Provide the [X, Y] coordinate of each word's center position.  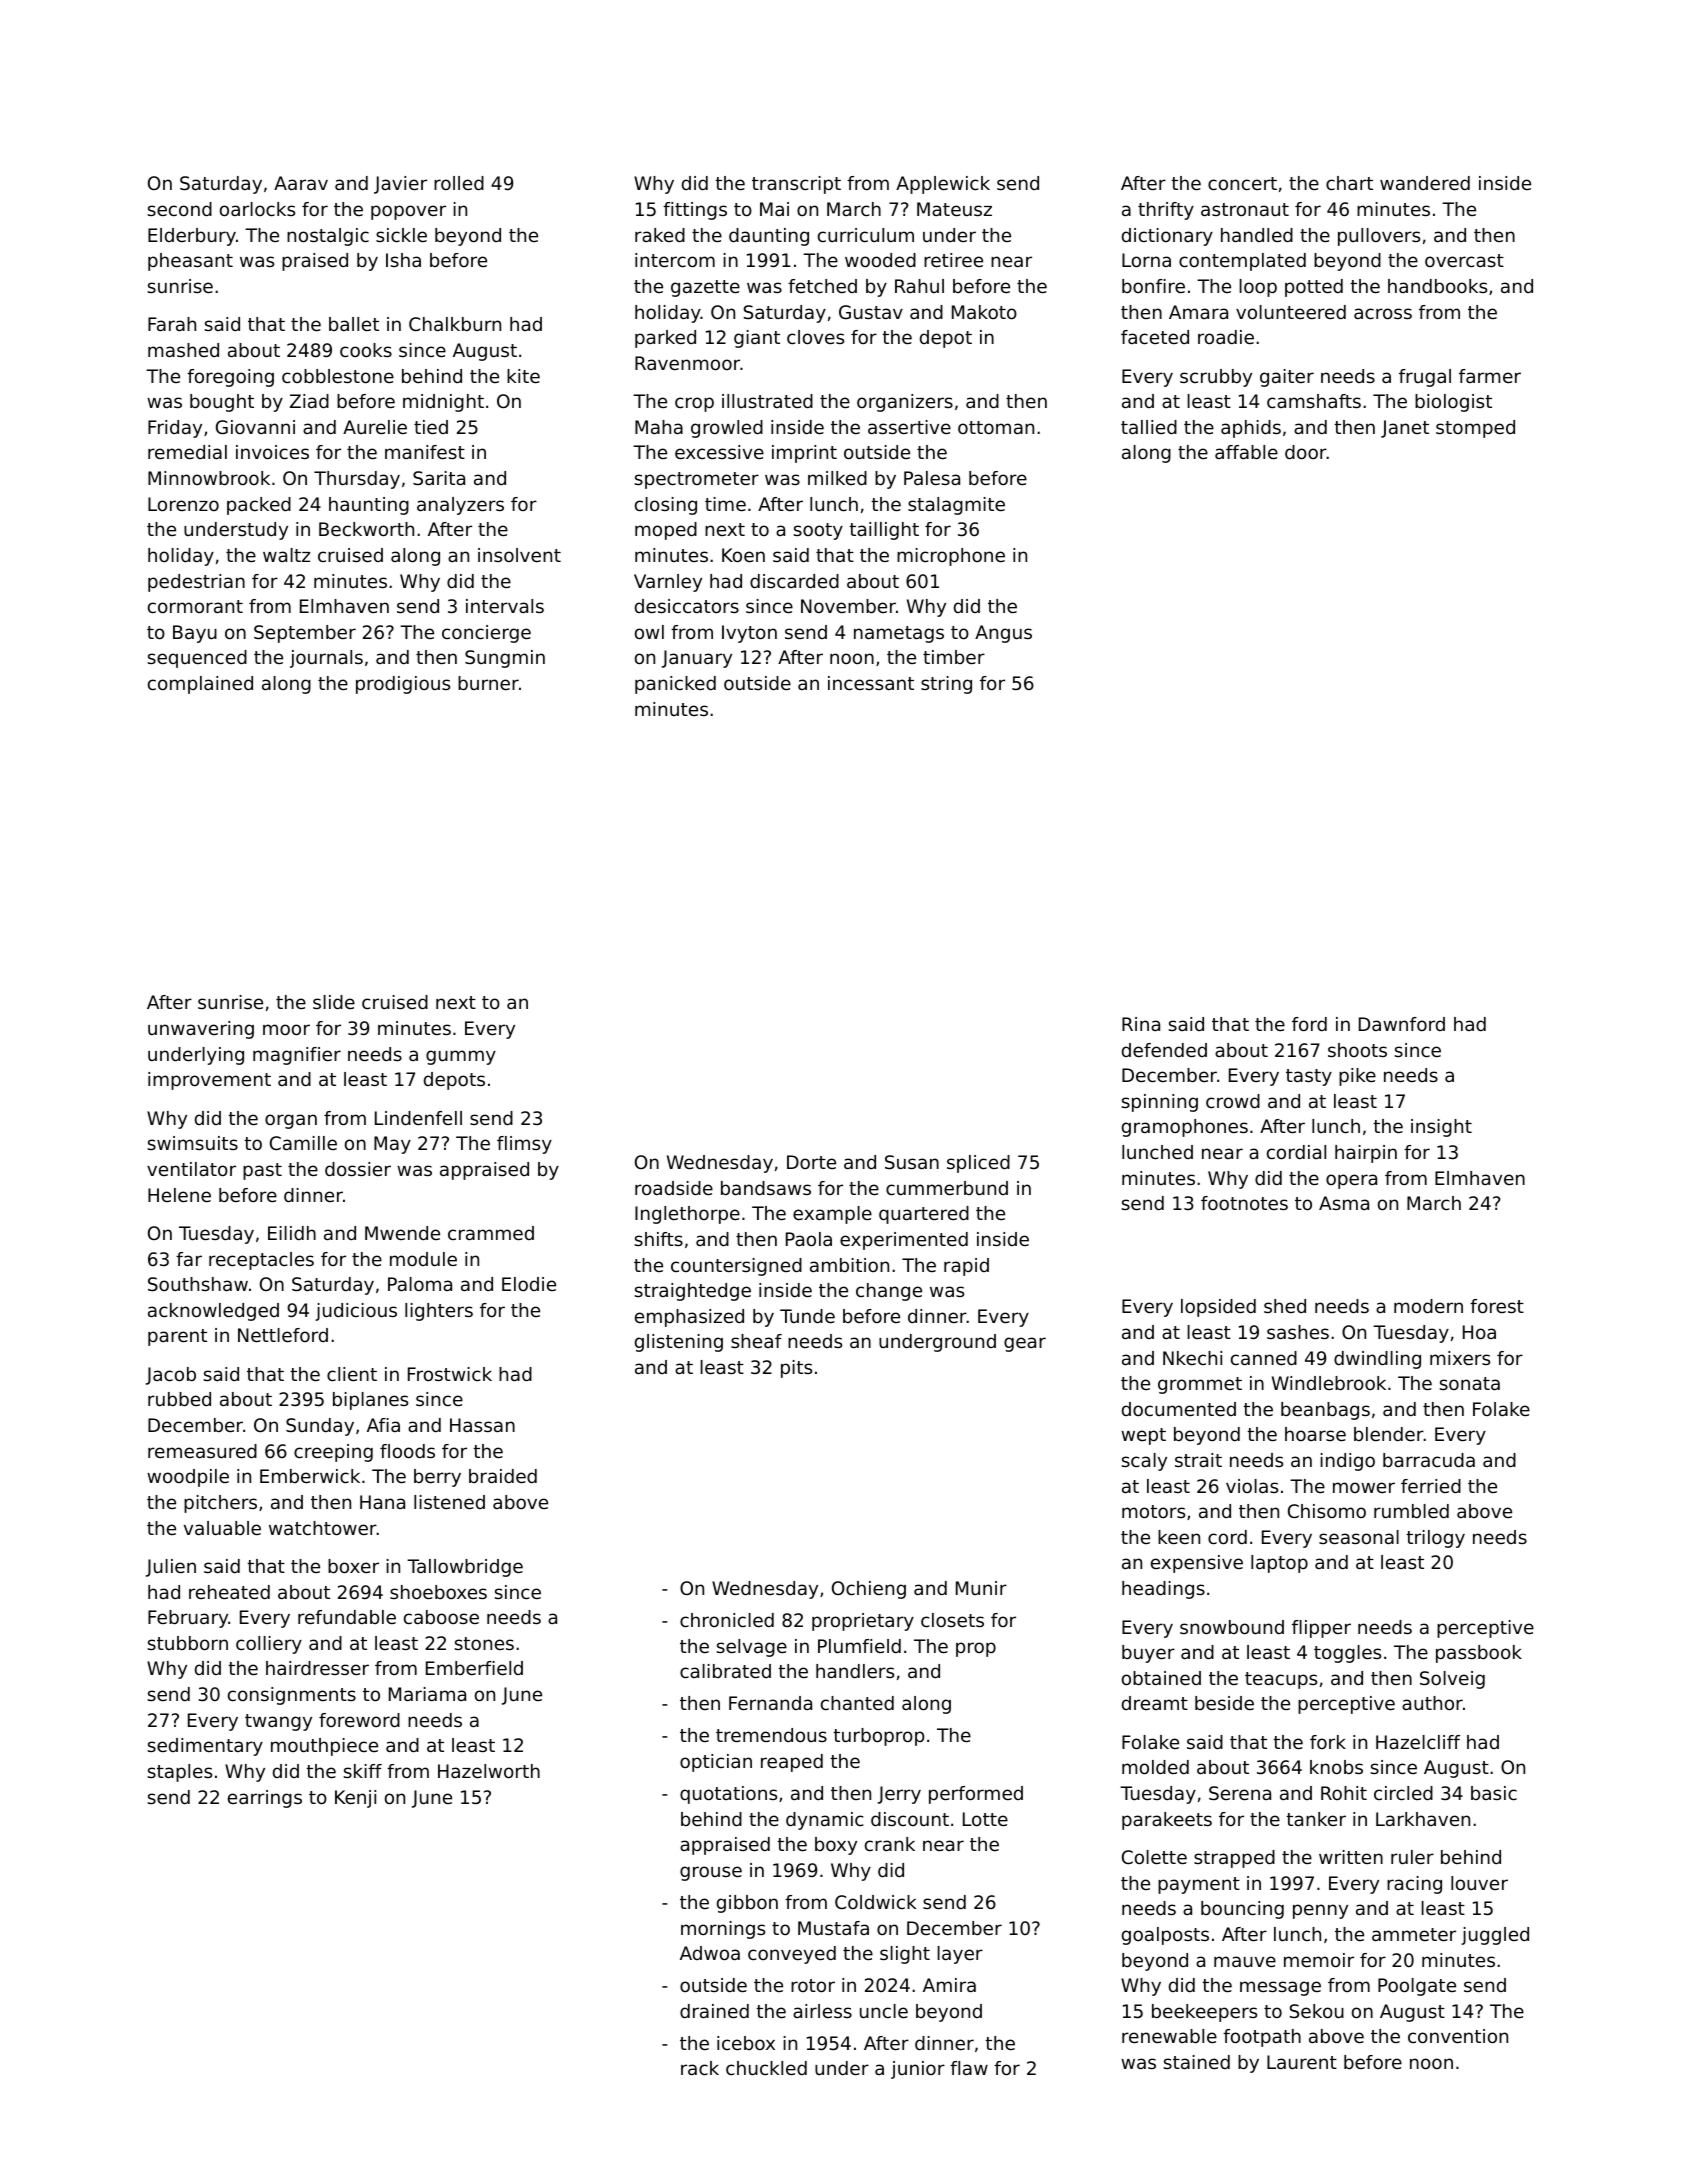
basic [1494, 1793]
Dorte [811, 1162]
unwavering [201, 1030]
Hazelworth [489, 1771]
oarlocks [257, 209]
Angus [1003, 634]
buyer [1148, 1654]
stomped [1475, 429]
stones [484, 1643]
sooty [818, 531]
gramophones [1185, 1128]
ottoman [996, 427]
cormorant [195, 606]
